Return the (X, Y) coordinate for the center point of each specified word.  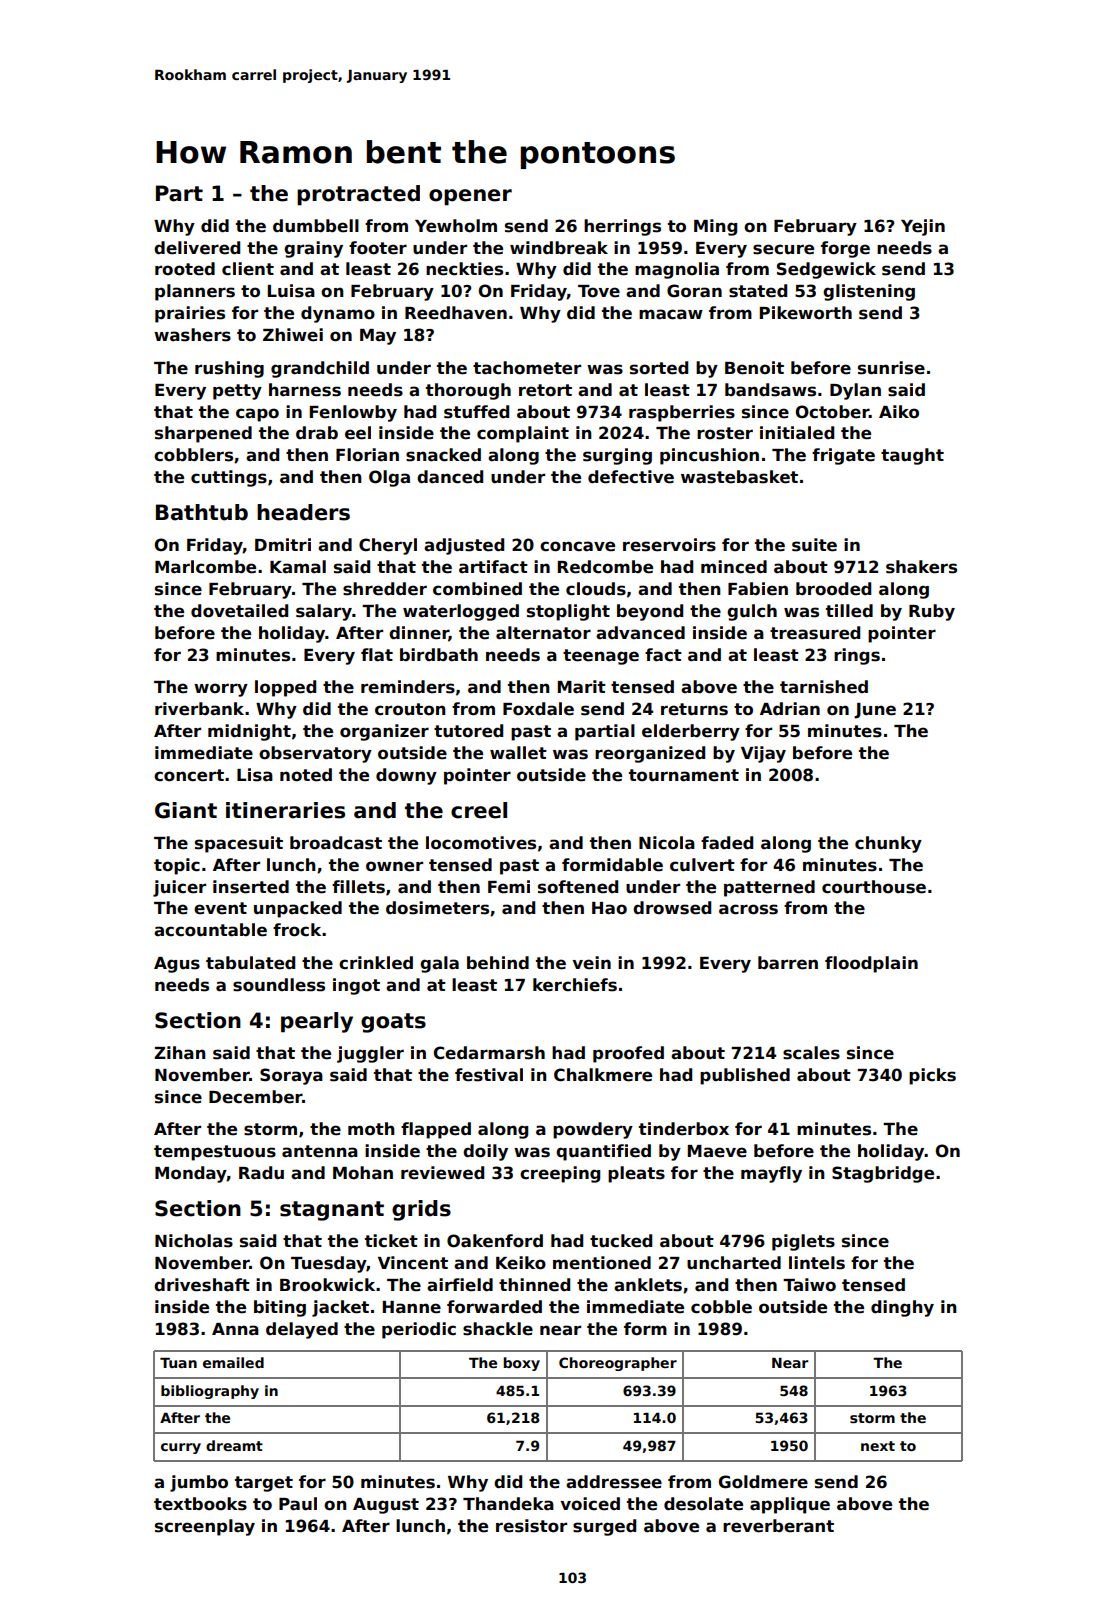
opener (470, 197)
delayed (302, 1330)
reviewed (442, 1173)
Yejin (923, 227)
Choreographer (618, 1364)
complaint (523, 434)
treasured (815, 633)
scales (811, 1053)
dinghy (902, 1308)
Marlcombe (205, 567)
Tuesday (329, 1264)
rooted (185, 269)
